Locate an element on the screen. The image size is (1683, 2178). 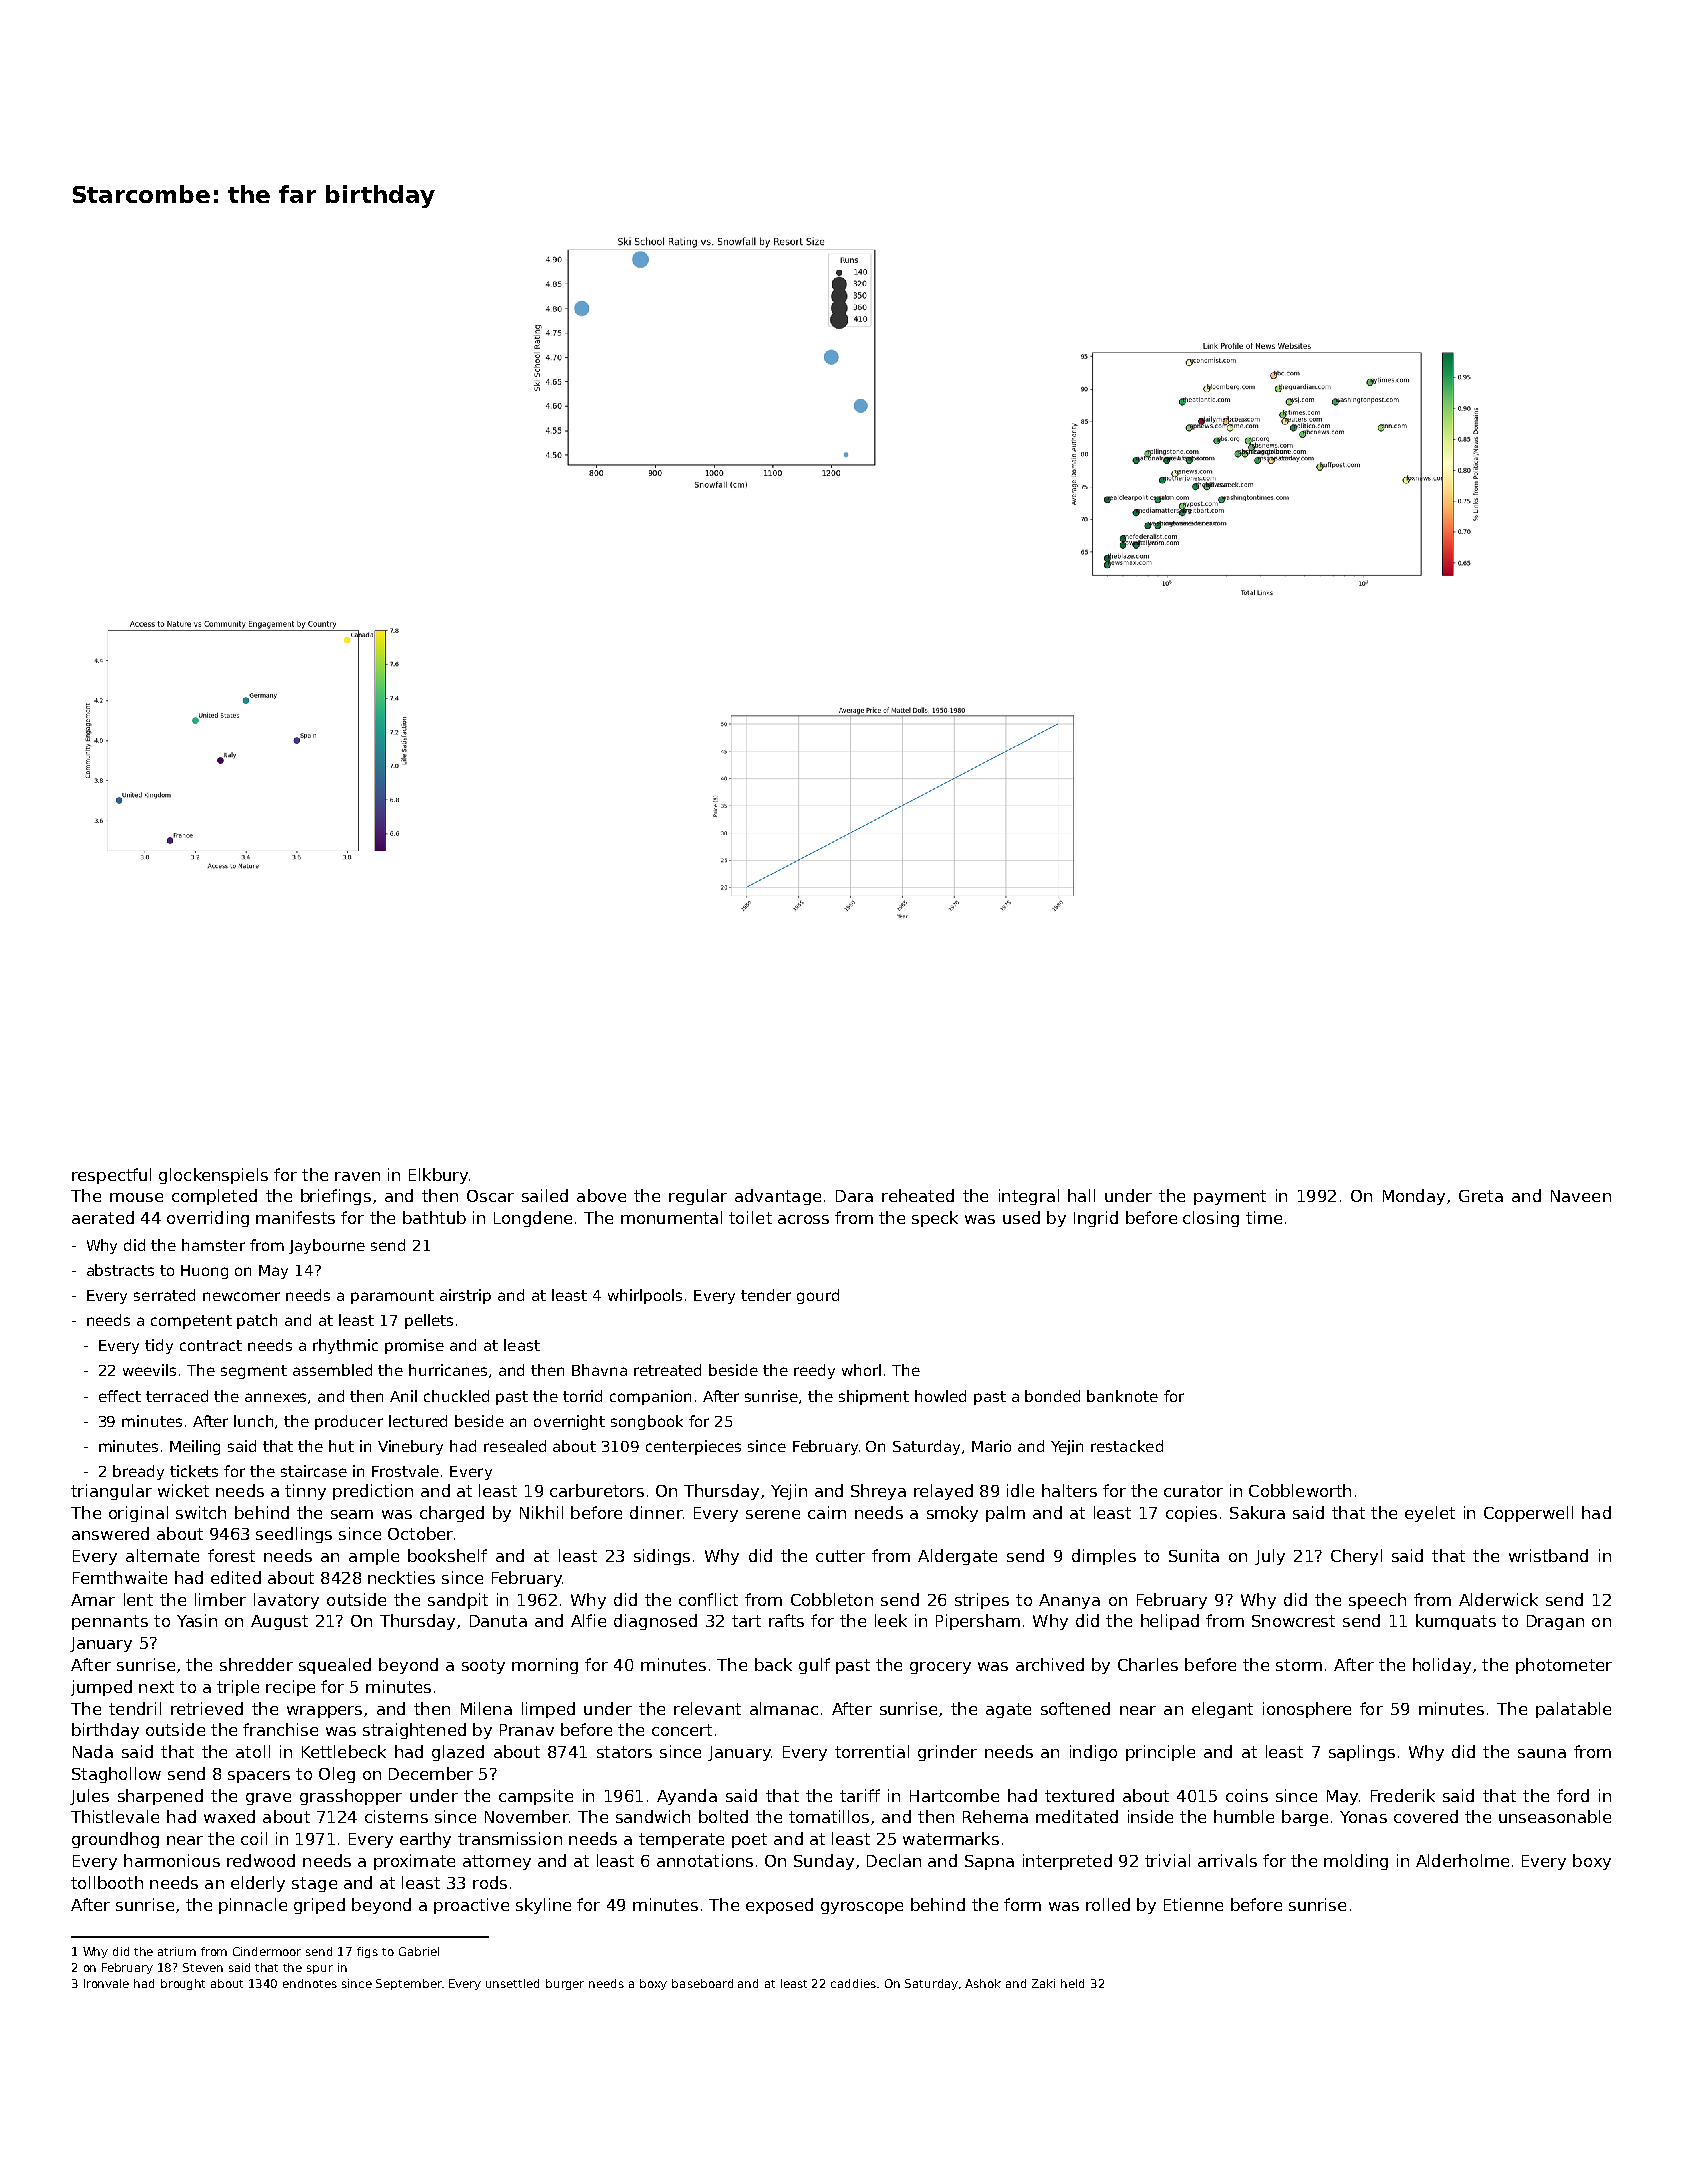
Alderholme is located at coordinates (1462, 1860).
